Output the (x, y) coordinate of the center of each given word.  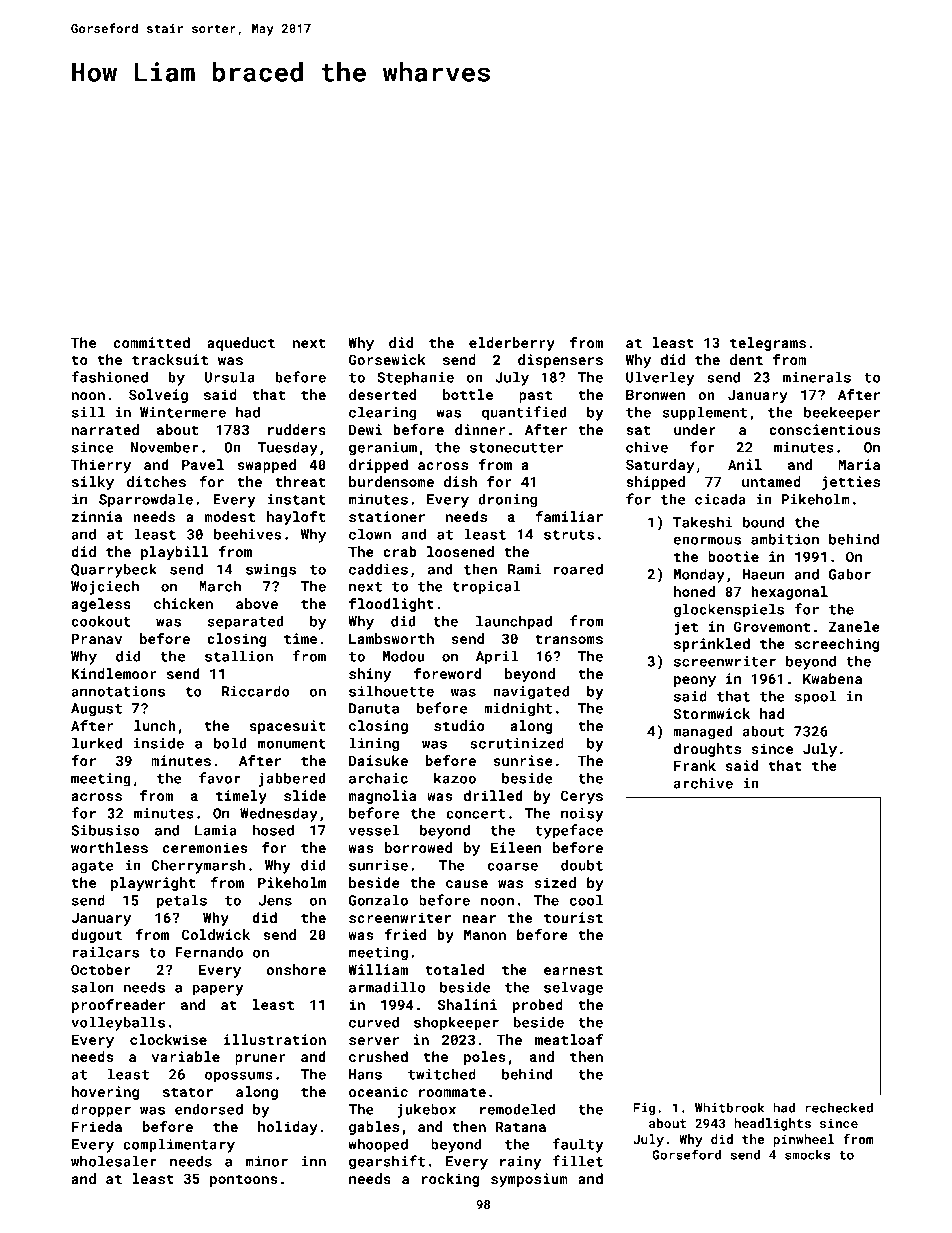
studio (459, 725)
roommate (452, 1092)
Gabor (850, 574)
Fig (644, 1109)
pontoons (243, 1180)
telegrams (768, 344)
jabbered (292, 779)
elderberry (512, 344)
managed (703, 732)
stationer (387, 516)
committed (151, 342)
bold (230, 743)
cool (586, 900)
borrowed (418, 847)
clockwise (168, 1039)
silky (93, 483)
